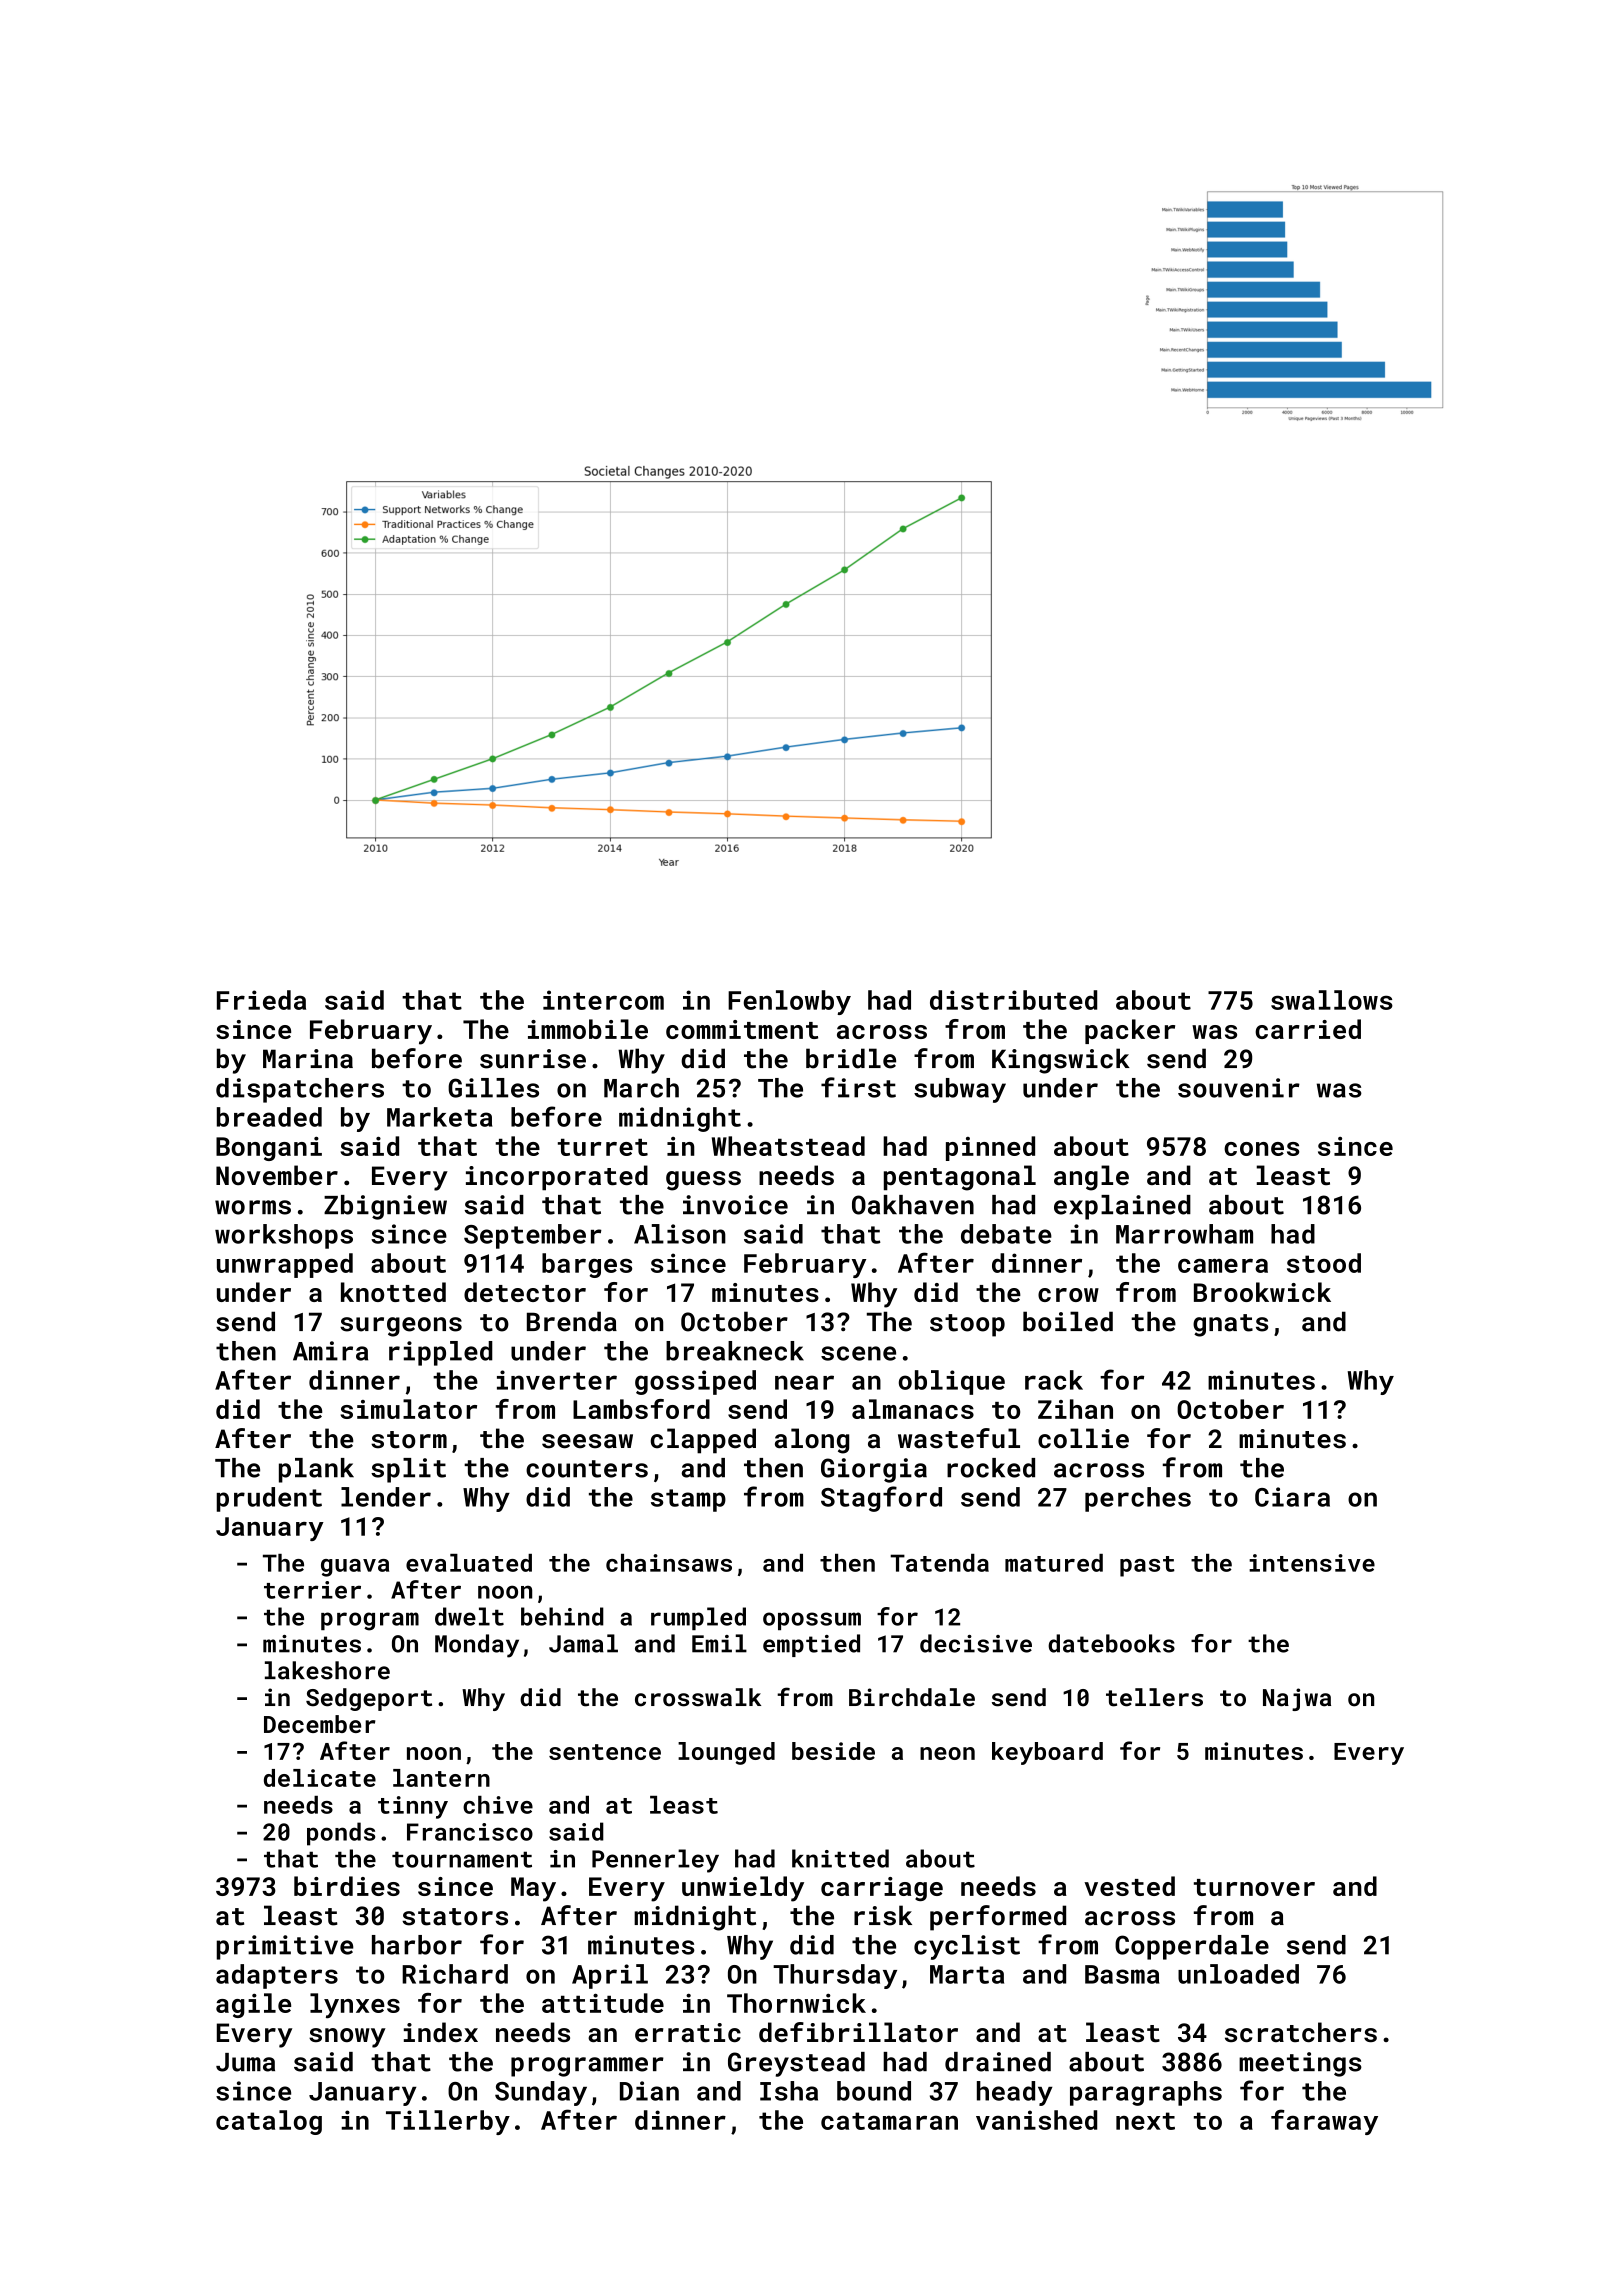  What do you see at coordinates (448, 2122) in the screenshot?
I see `Tillerby` at bounding box center [448, 2122].
